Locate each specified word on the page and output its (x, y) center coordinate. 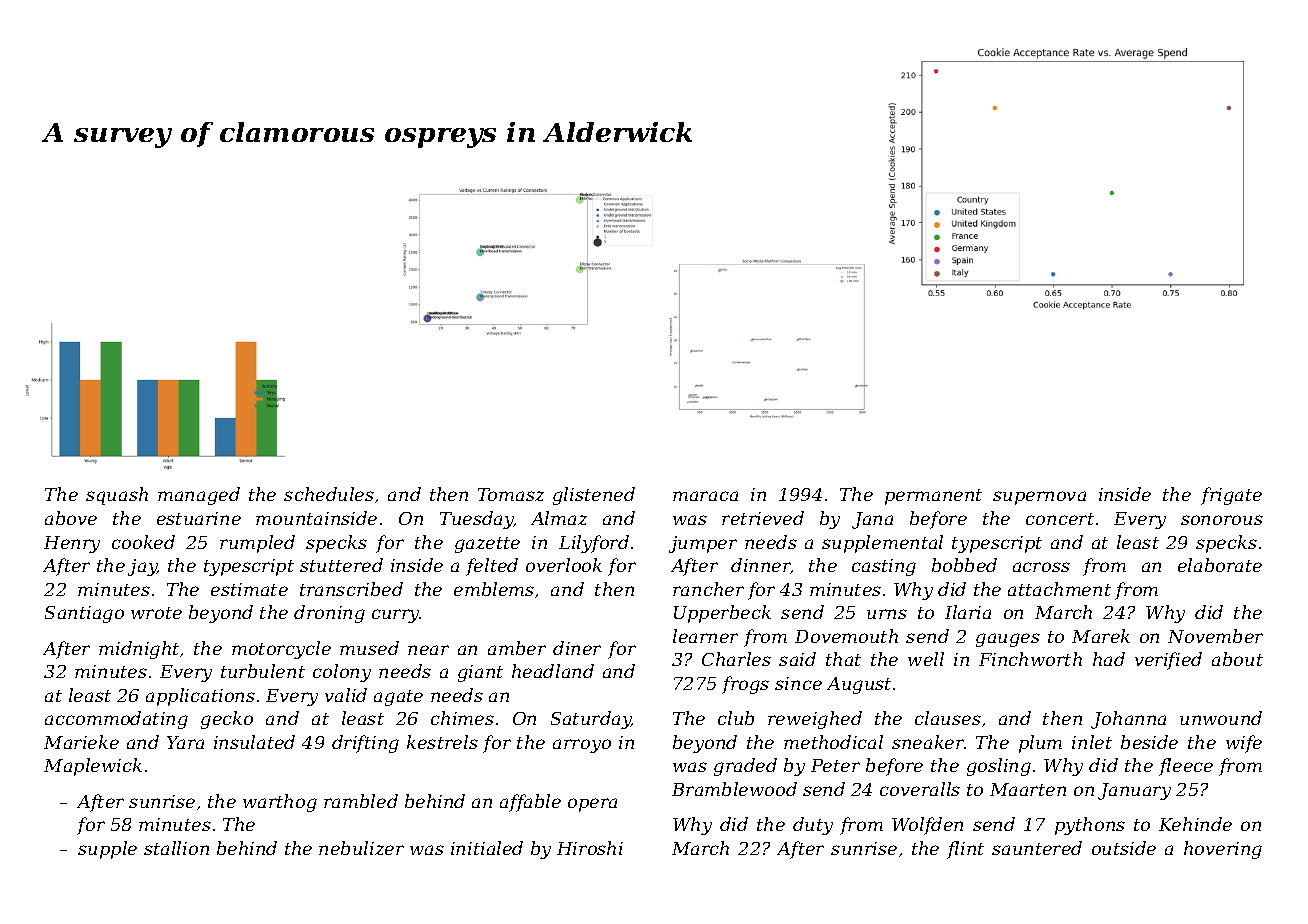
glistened (594, 496)
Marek (1101, 636)
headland (553, 671)
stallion (176, 848)
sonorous (1222, 520)
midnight (139, 650)
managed (199, 496)
